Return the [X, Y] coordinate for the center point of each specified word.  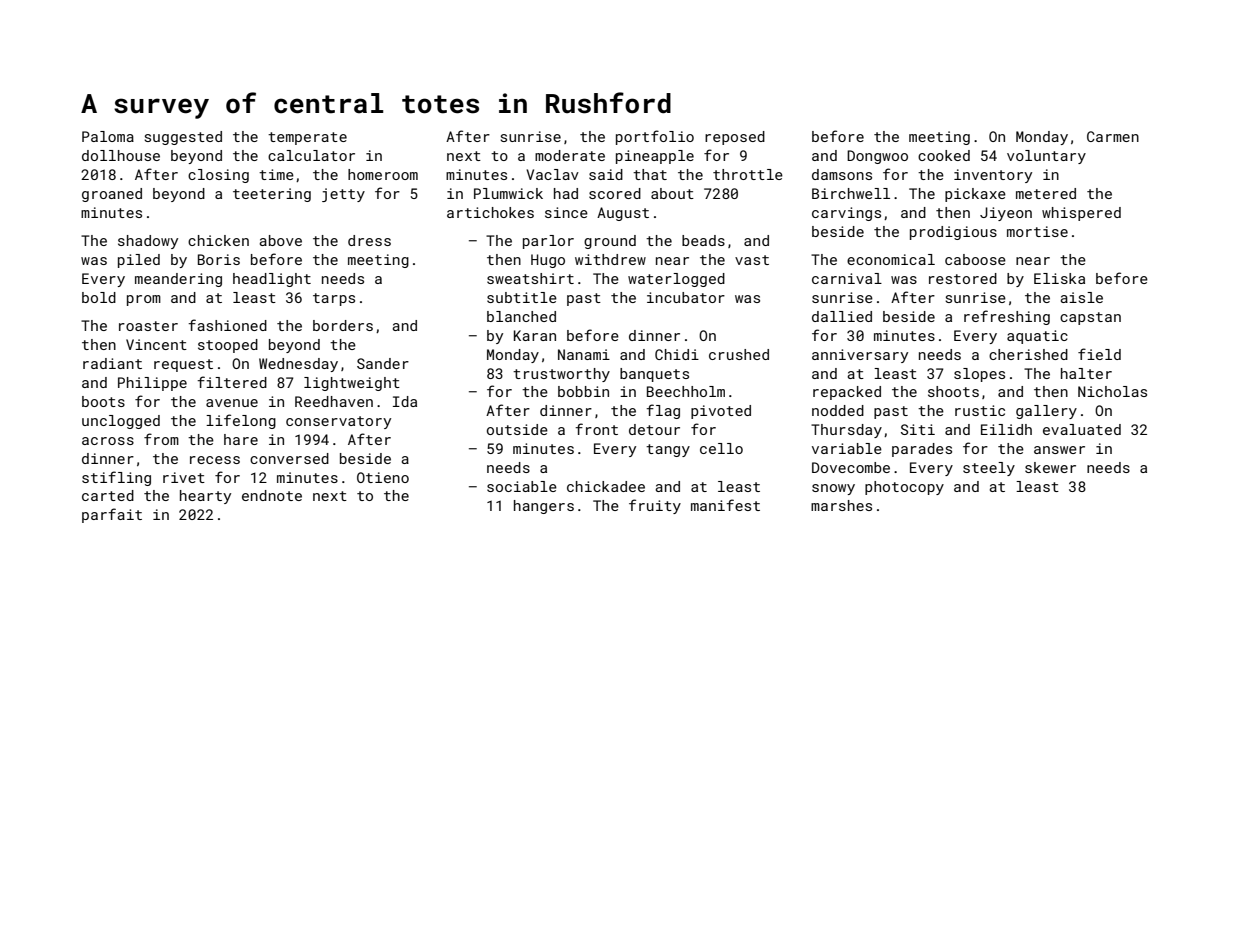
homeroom [383, 174]
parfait [112, 515]
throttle [748, 174]
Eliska [1059, 278]
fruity [655, 506]
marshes [841, 505]
